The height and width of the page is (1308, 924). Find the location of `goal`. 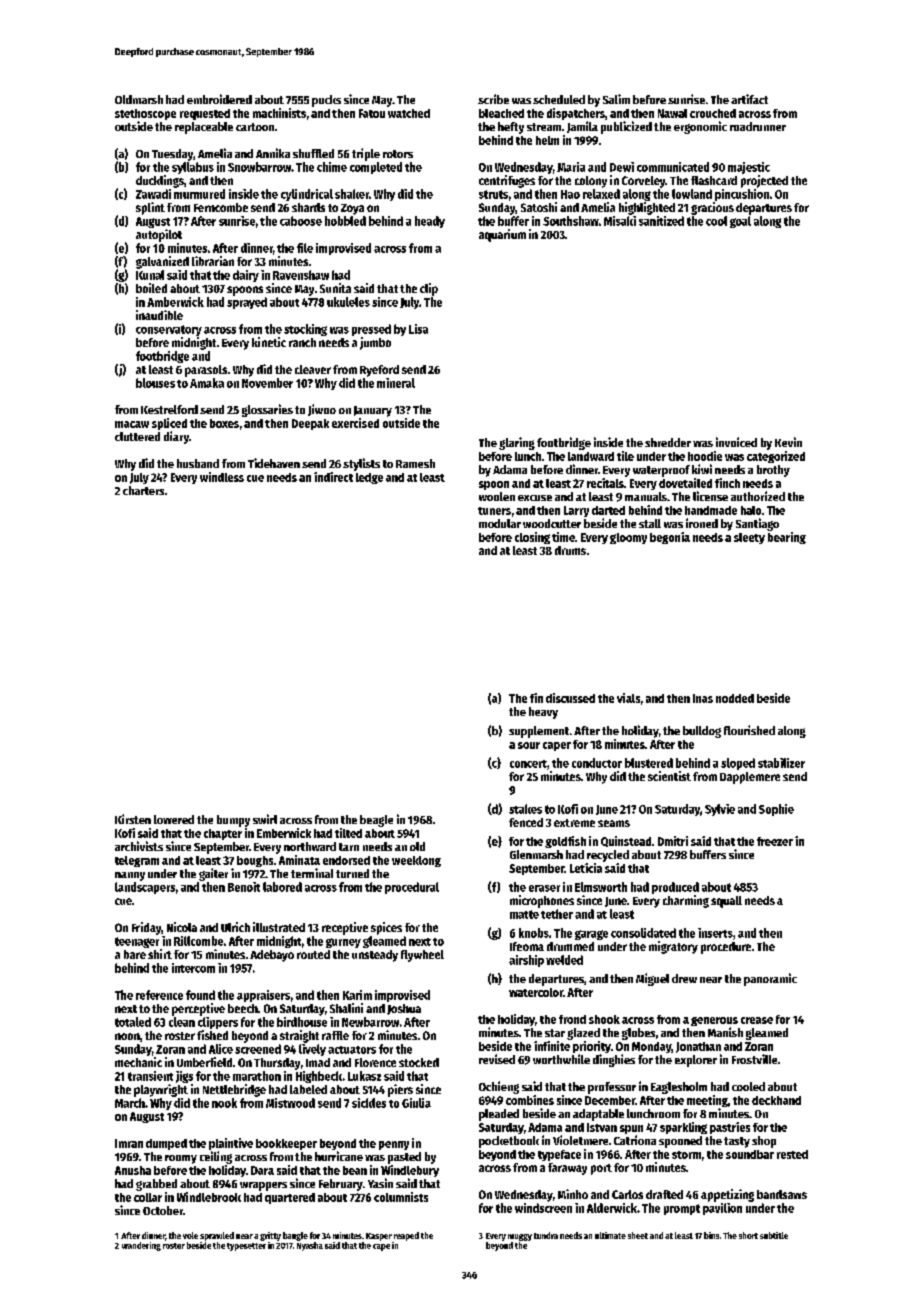

goal is located at coordinates (740, 222).
